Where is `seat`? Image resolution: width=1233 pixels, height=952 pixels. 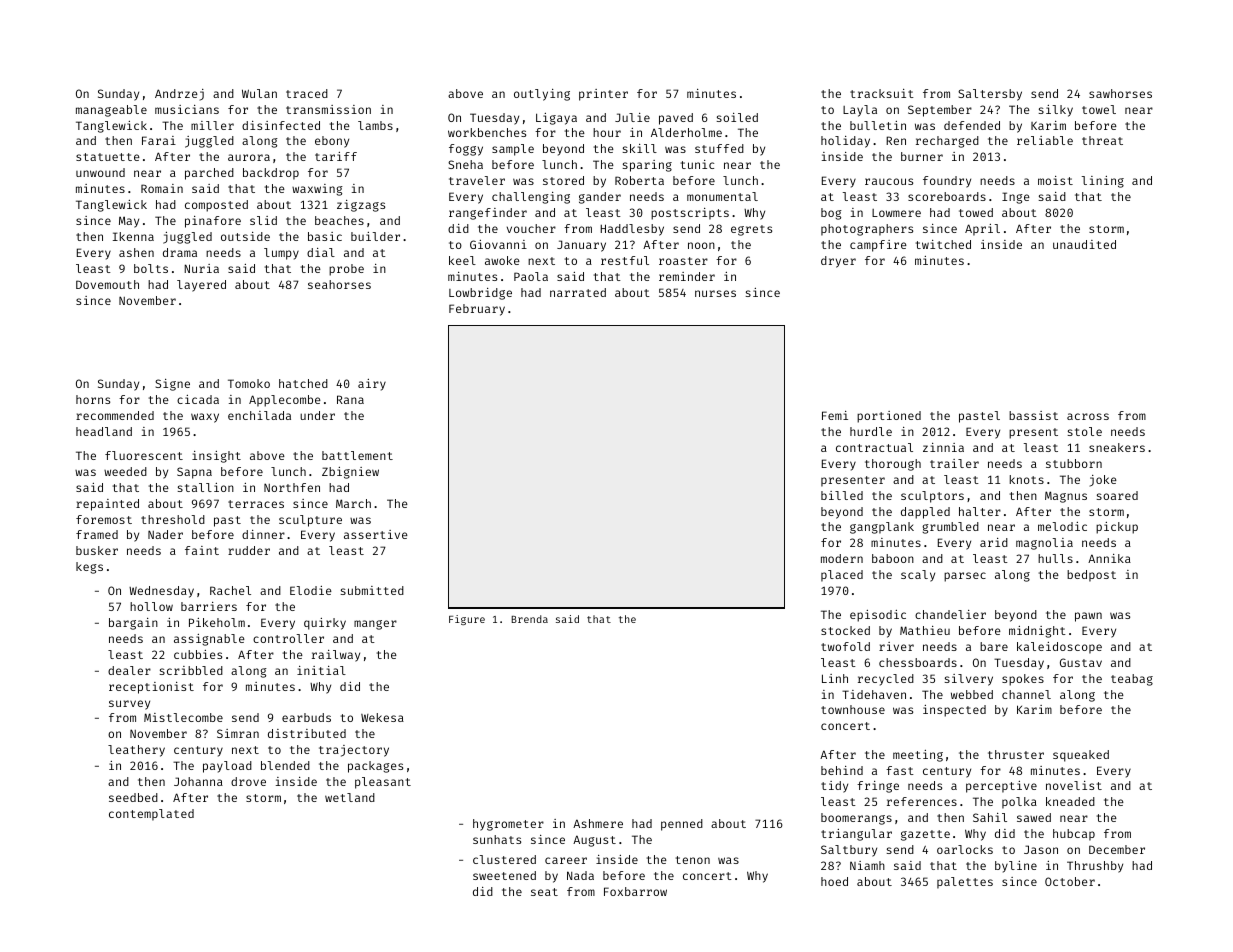 seat is located at coordinates (544, 892).
